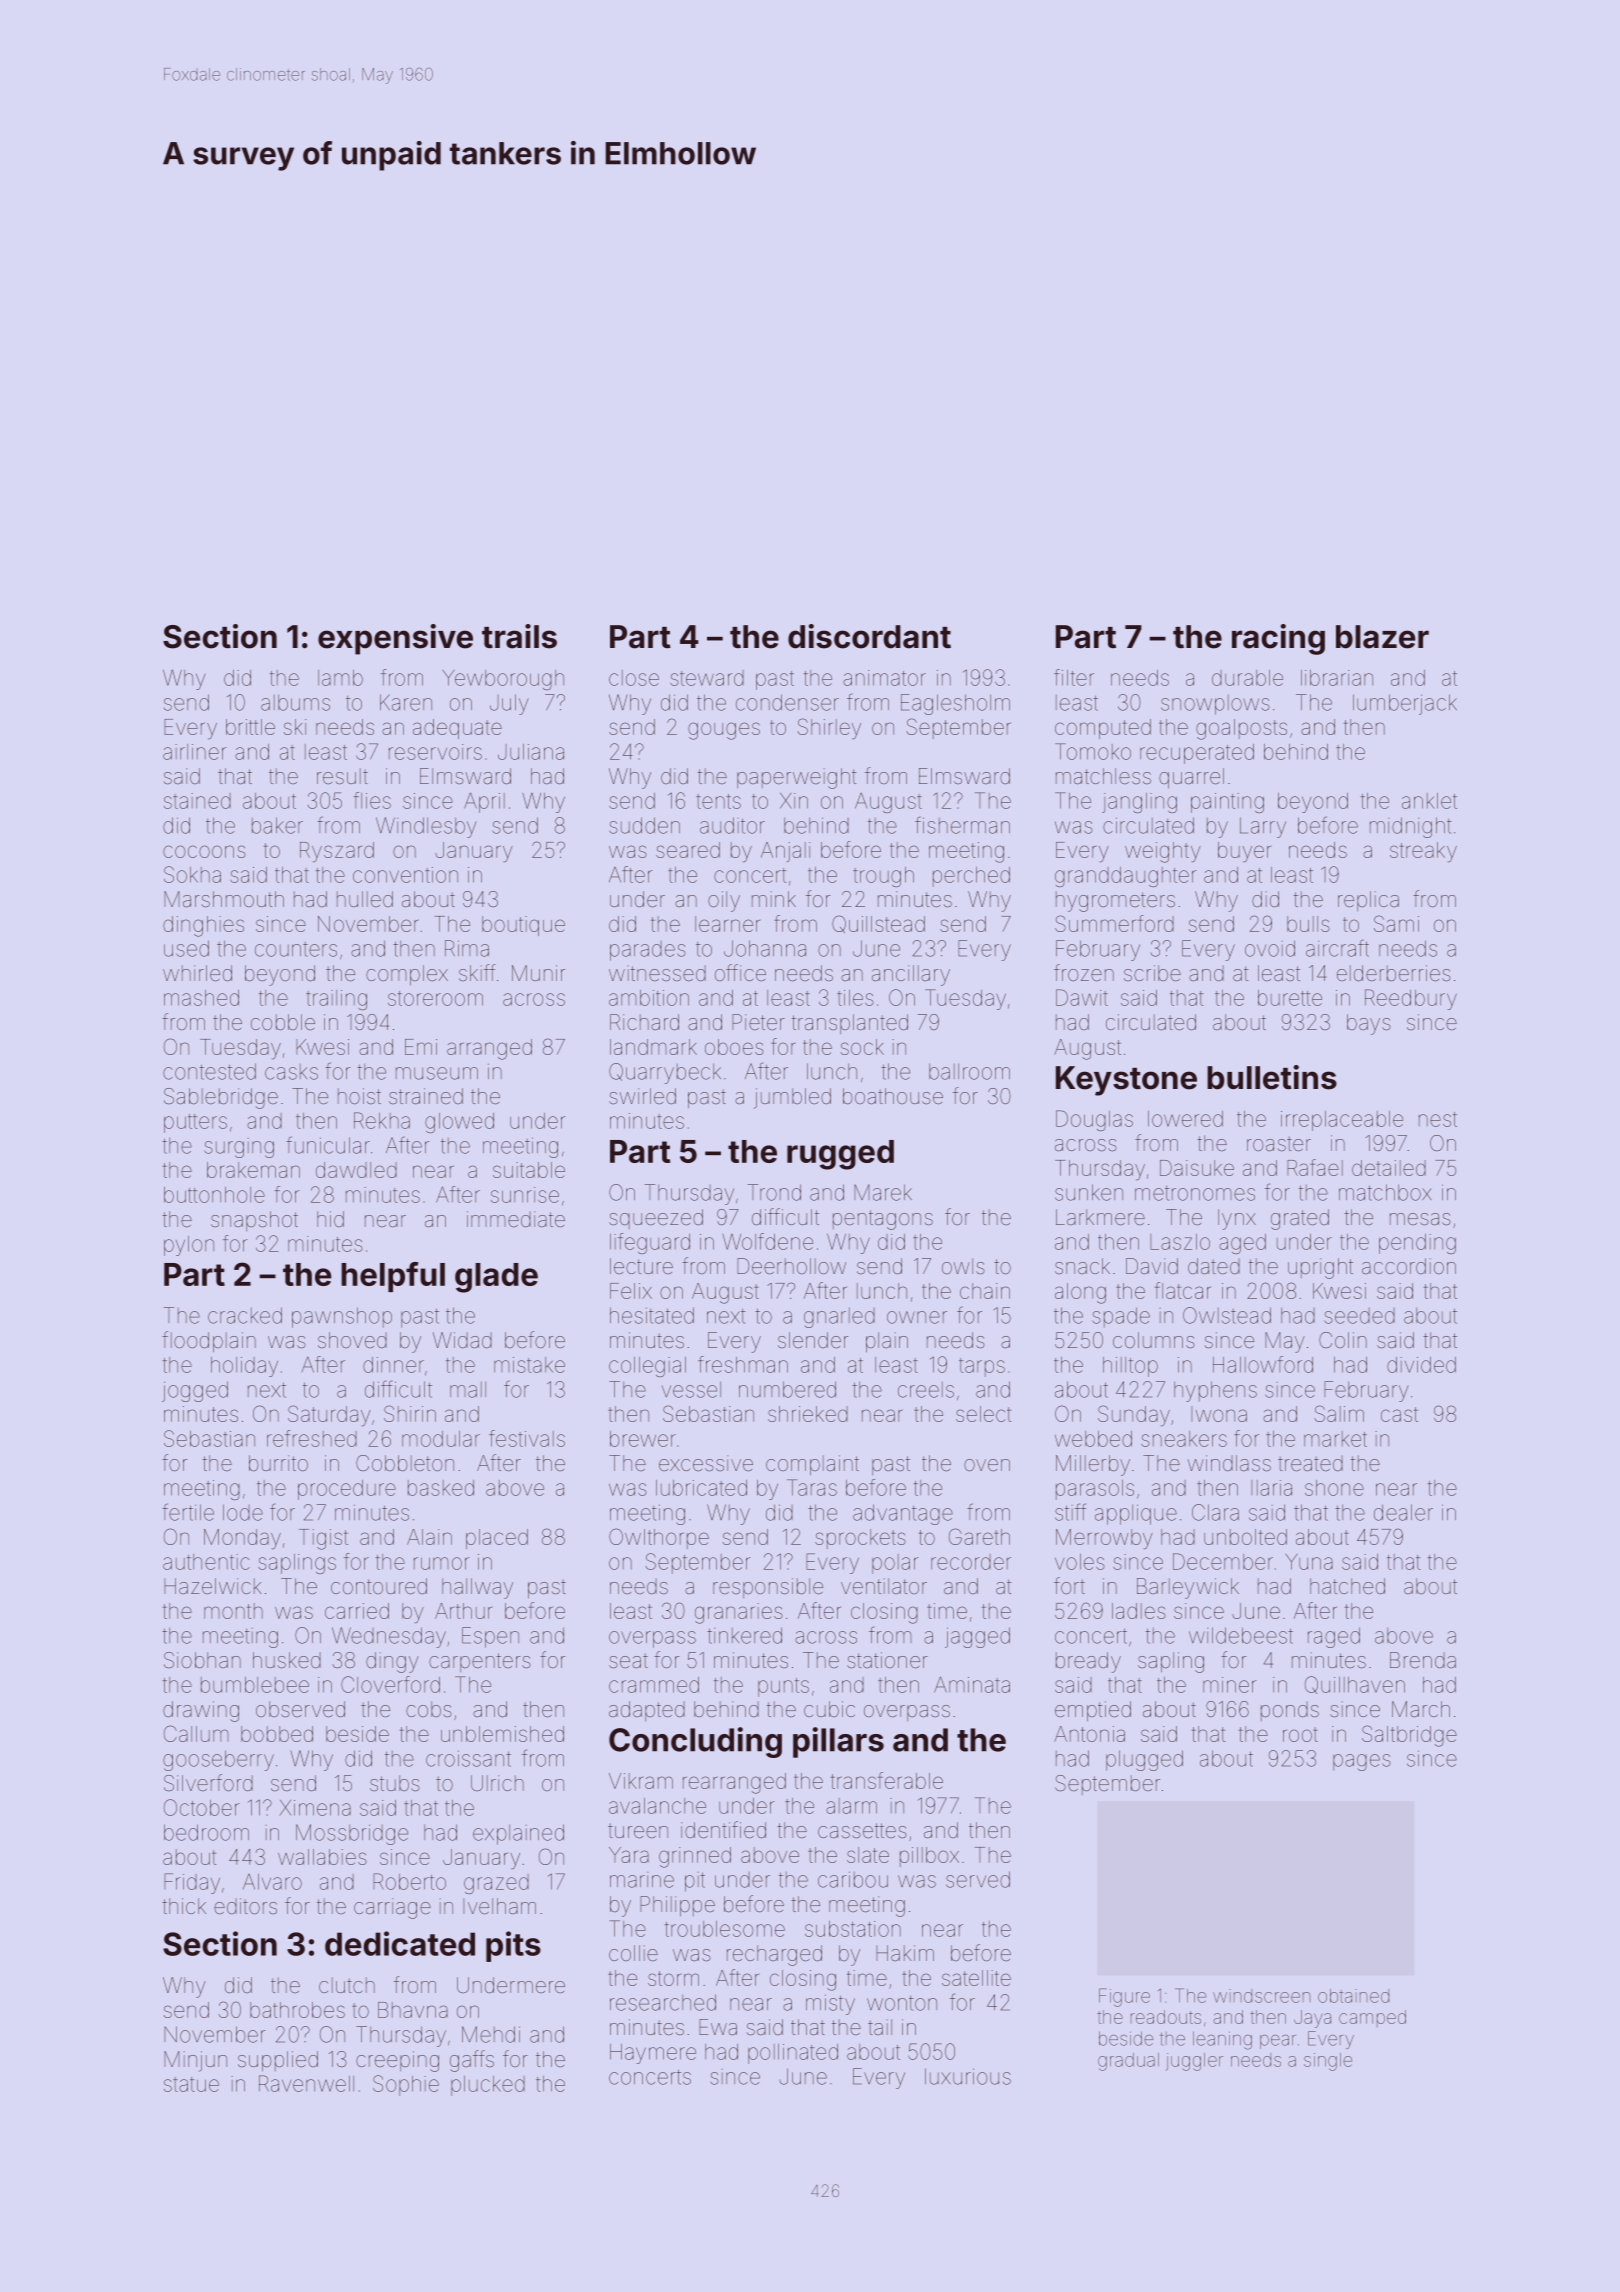  I want to click on Widad, so click(462, 1340).
